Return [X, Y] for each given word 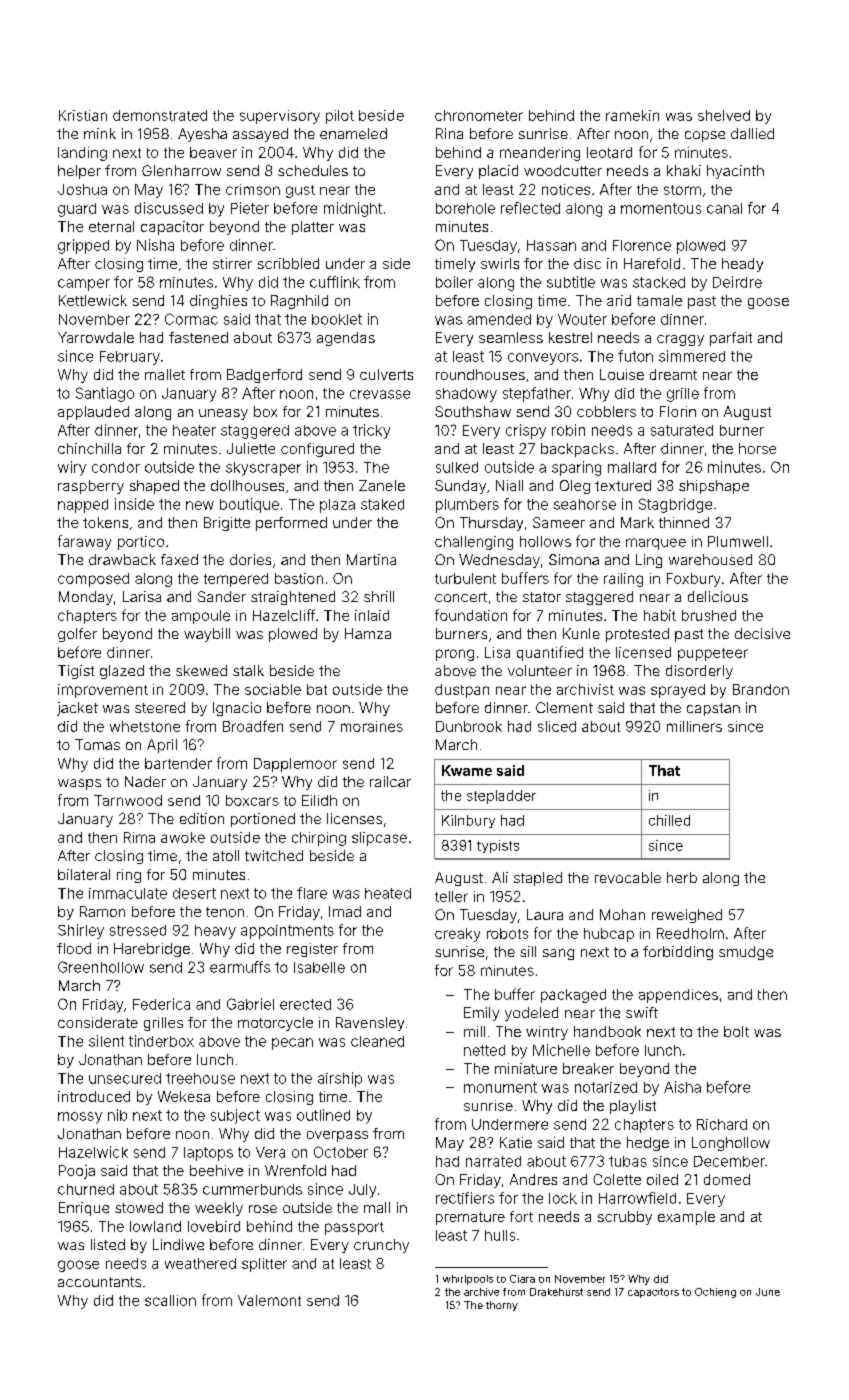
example [686, 1218]
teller [451, 896]
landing [82, 154]
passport [354, 1228]
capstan [713, 709]
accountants [99, 1282]
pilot [340, 117]
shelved [724, 115]
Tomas [97, 744]
